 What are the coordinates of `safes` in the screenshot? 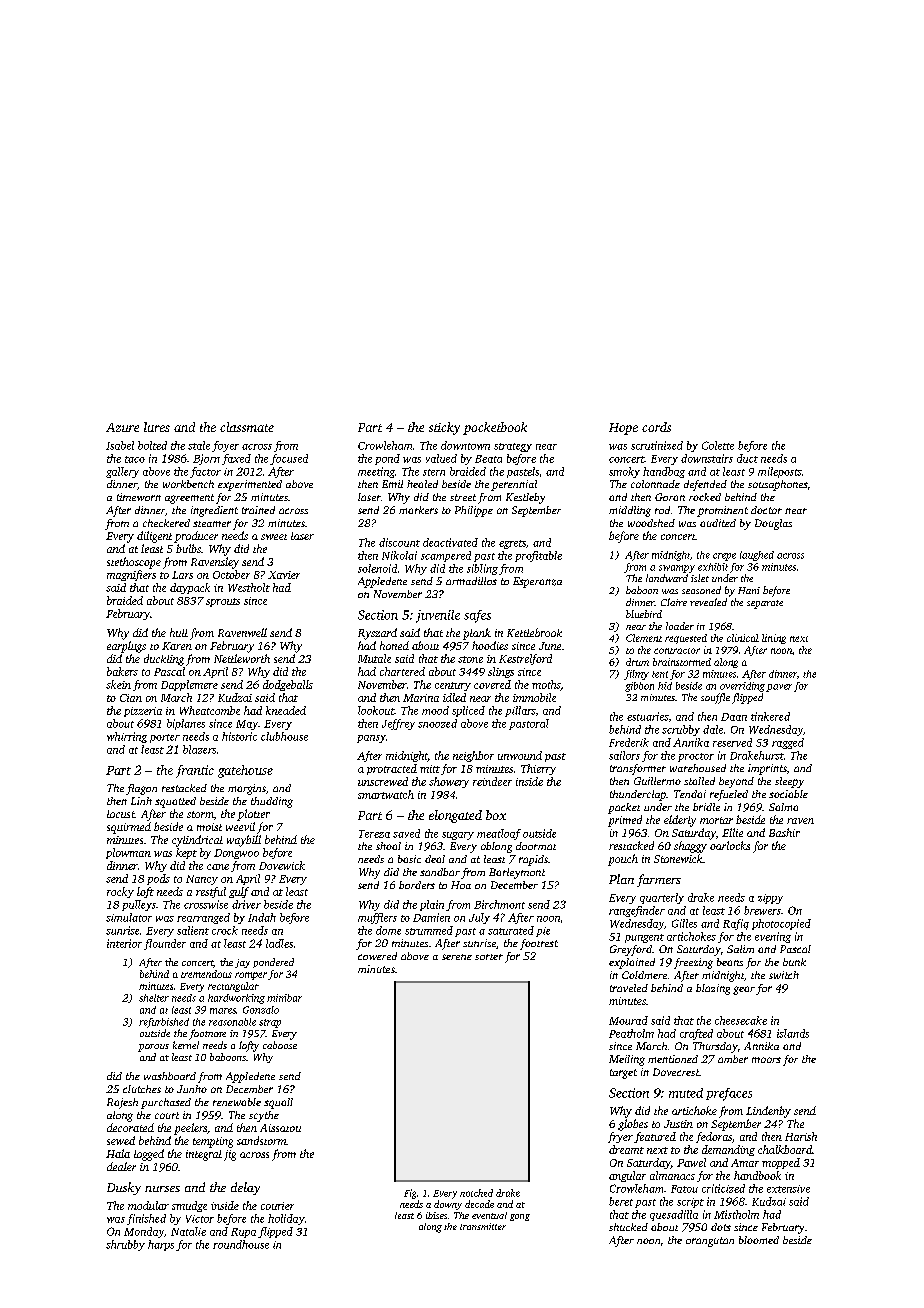 It's located at (477, 616).
